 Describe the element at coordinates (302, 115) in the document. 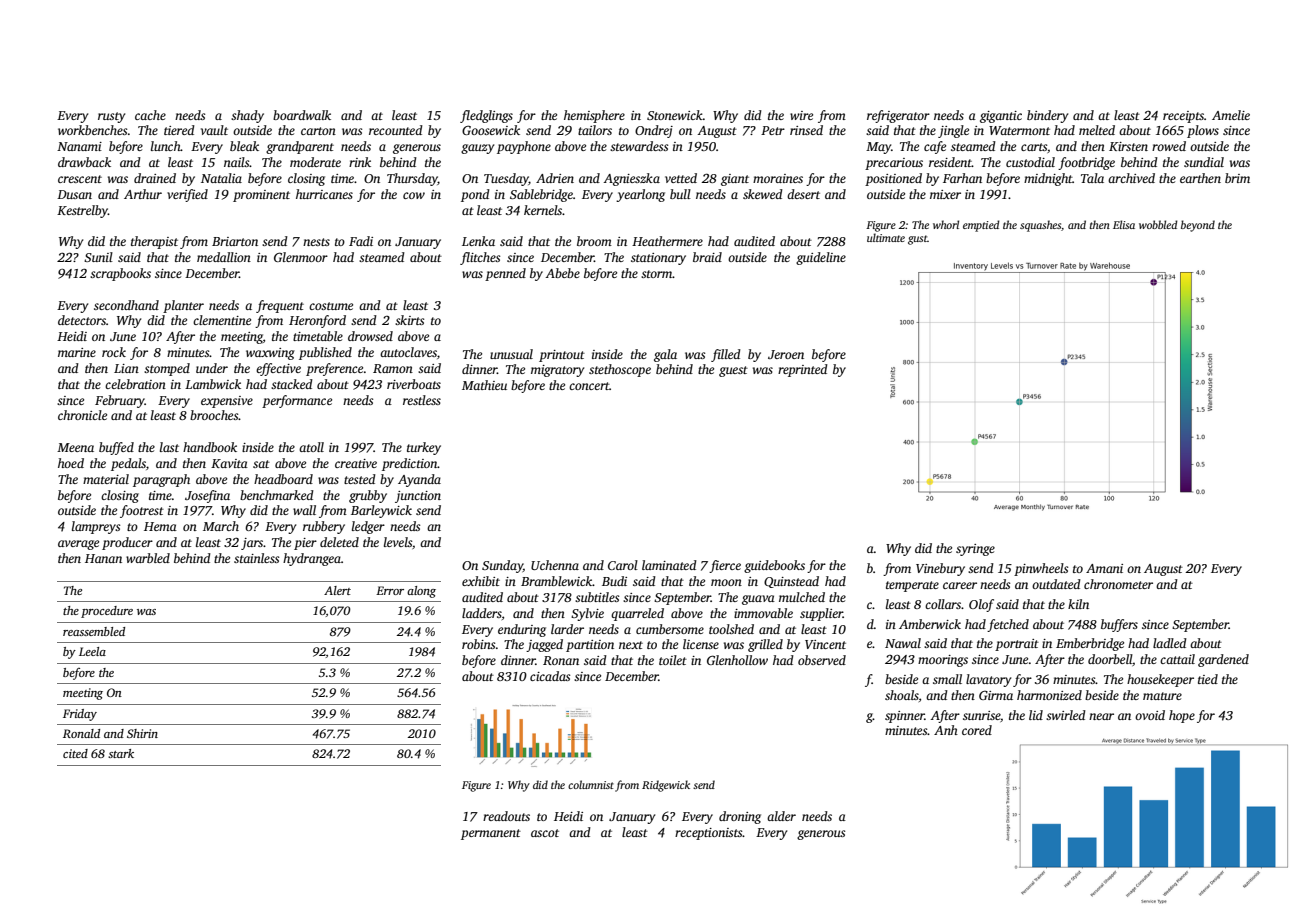

I see `boardwalk` at that location.
